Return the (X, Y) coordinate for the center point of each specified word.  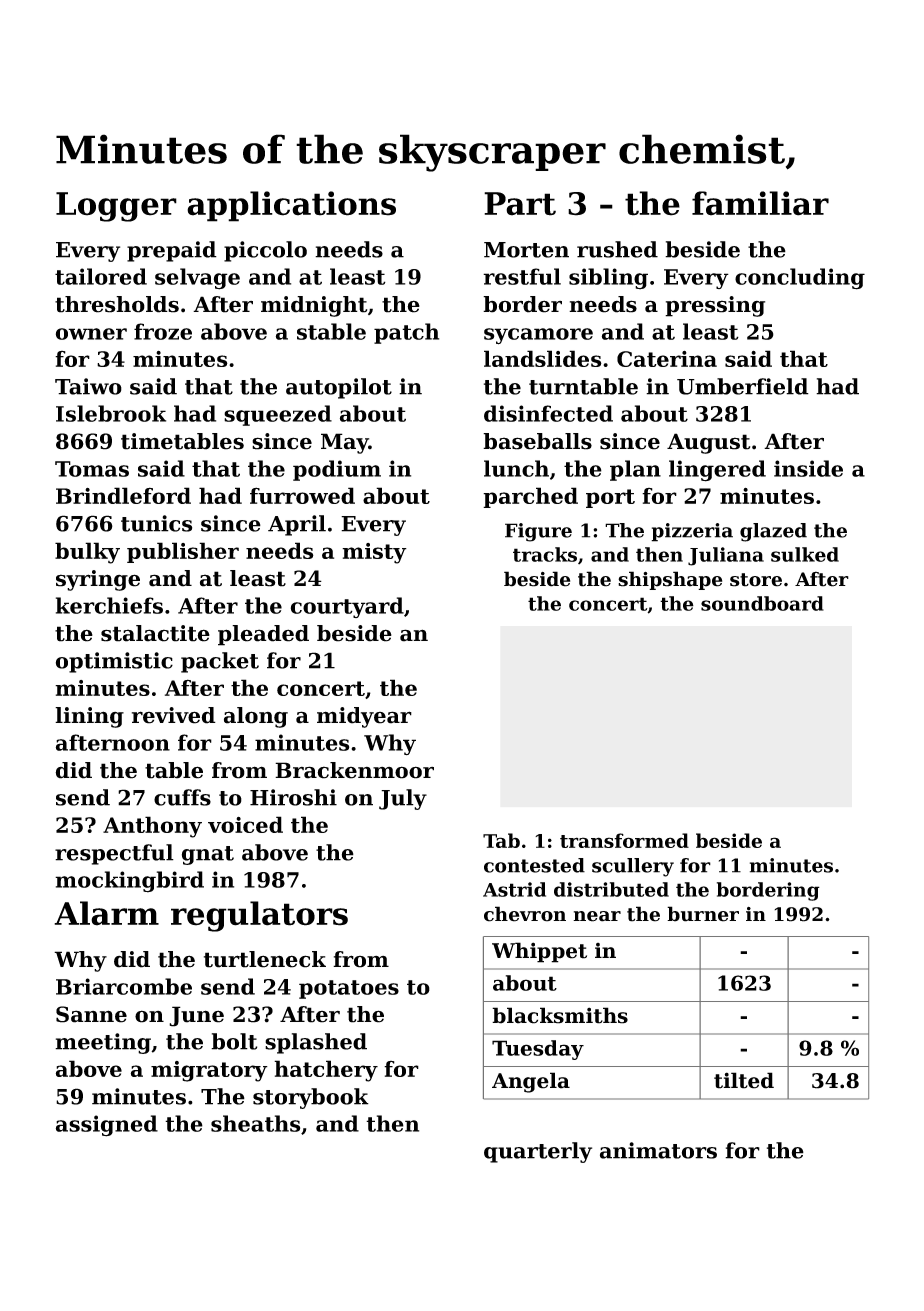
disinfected (548, 413)
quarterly (538, 1152)
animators (658, 1150)
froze (163, 331)
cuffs (182, 797)
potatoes (349, 989)
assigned (107, 1126)
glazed (773, 532)
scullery (633, 867)
